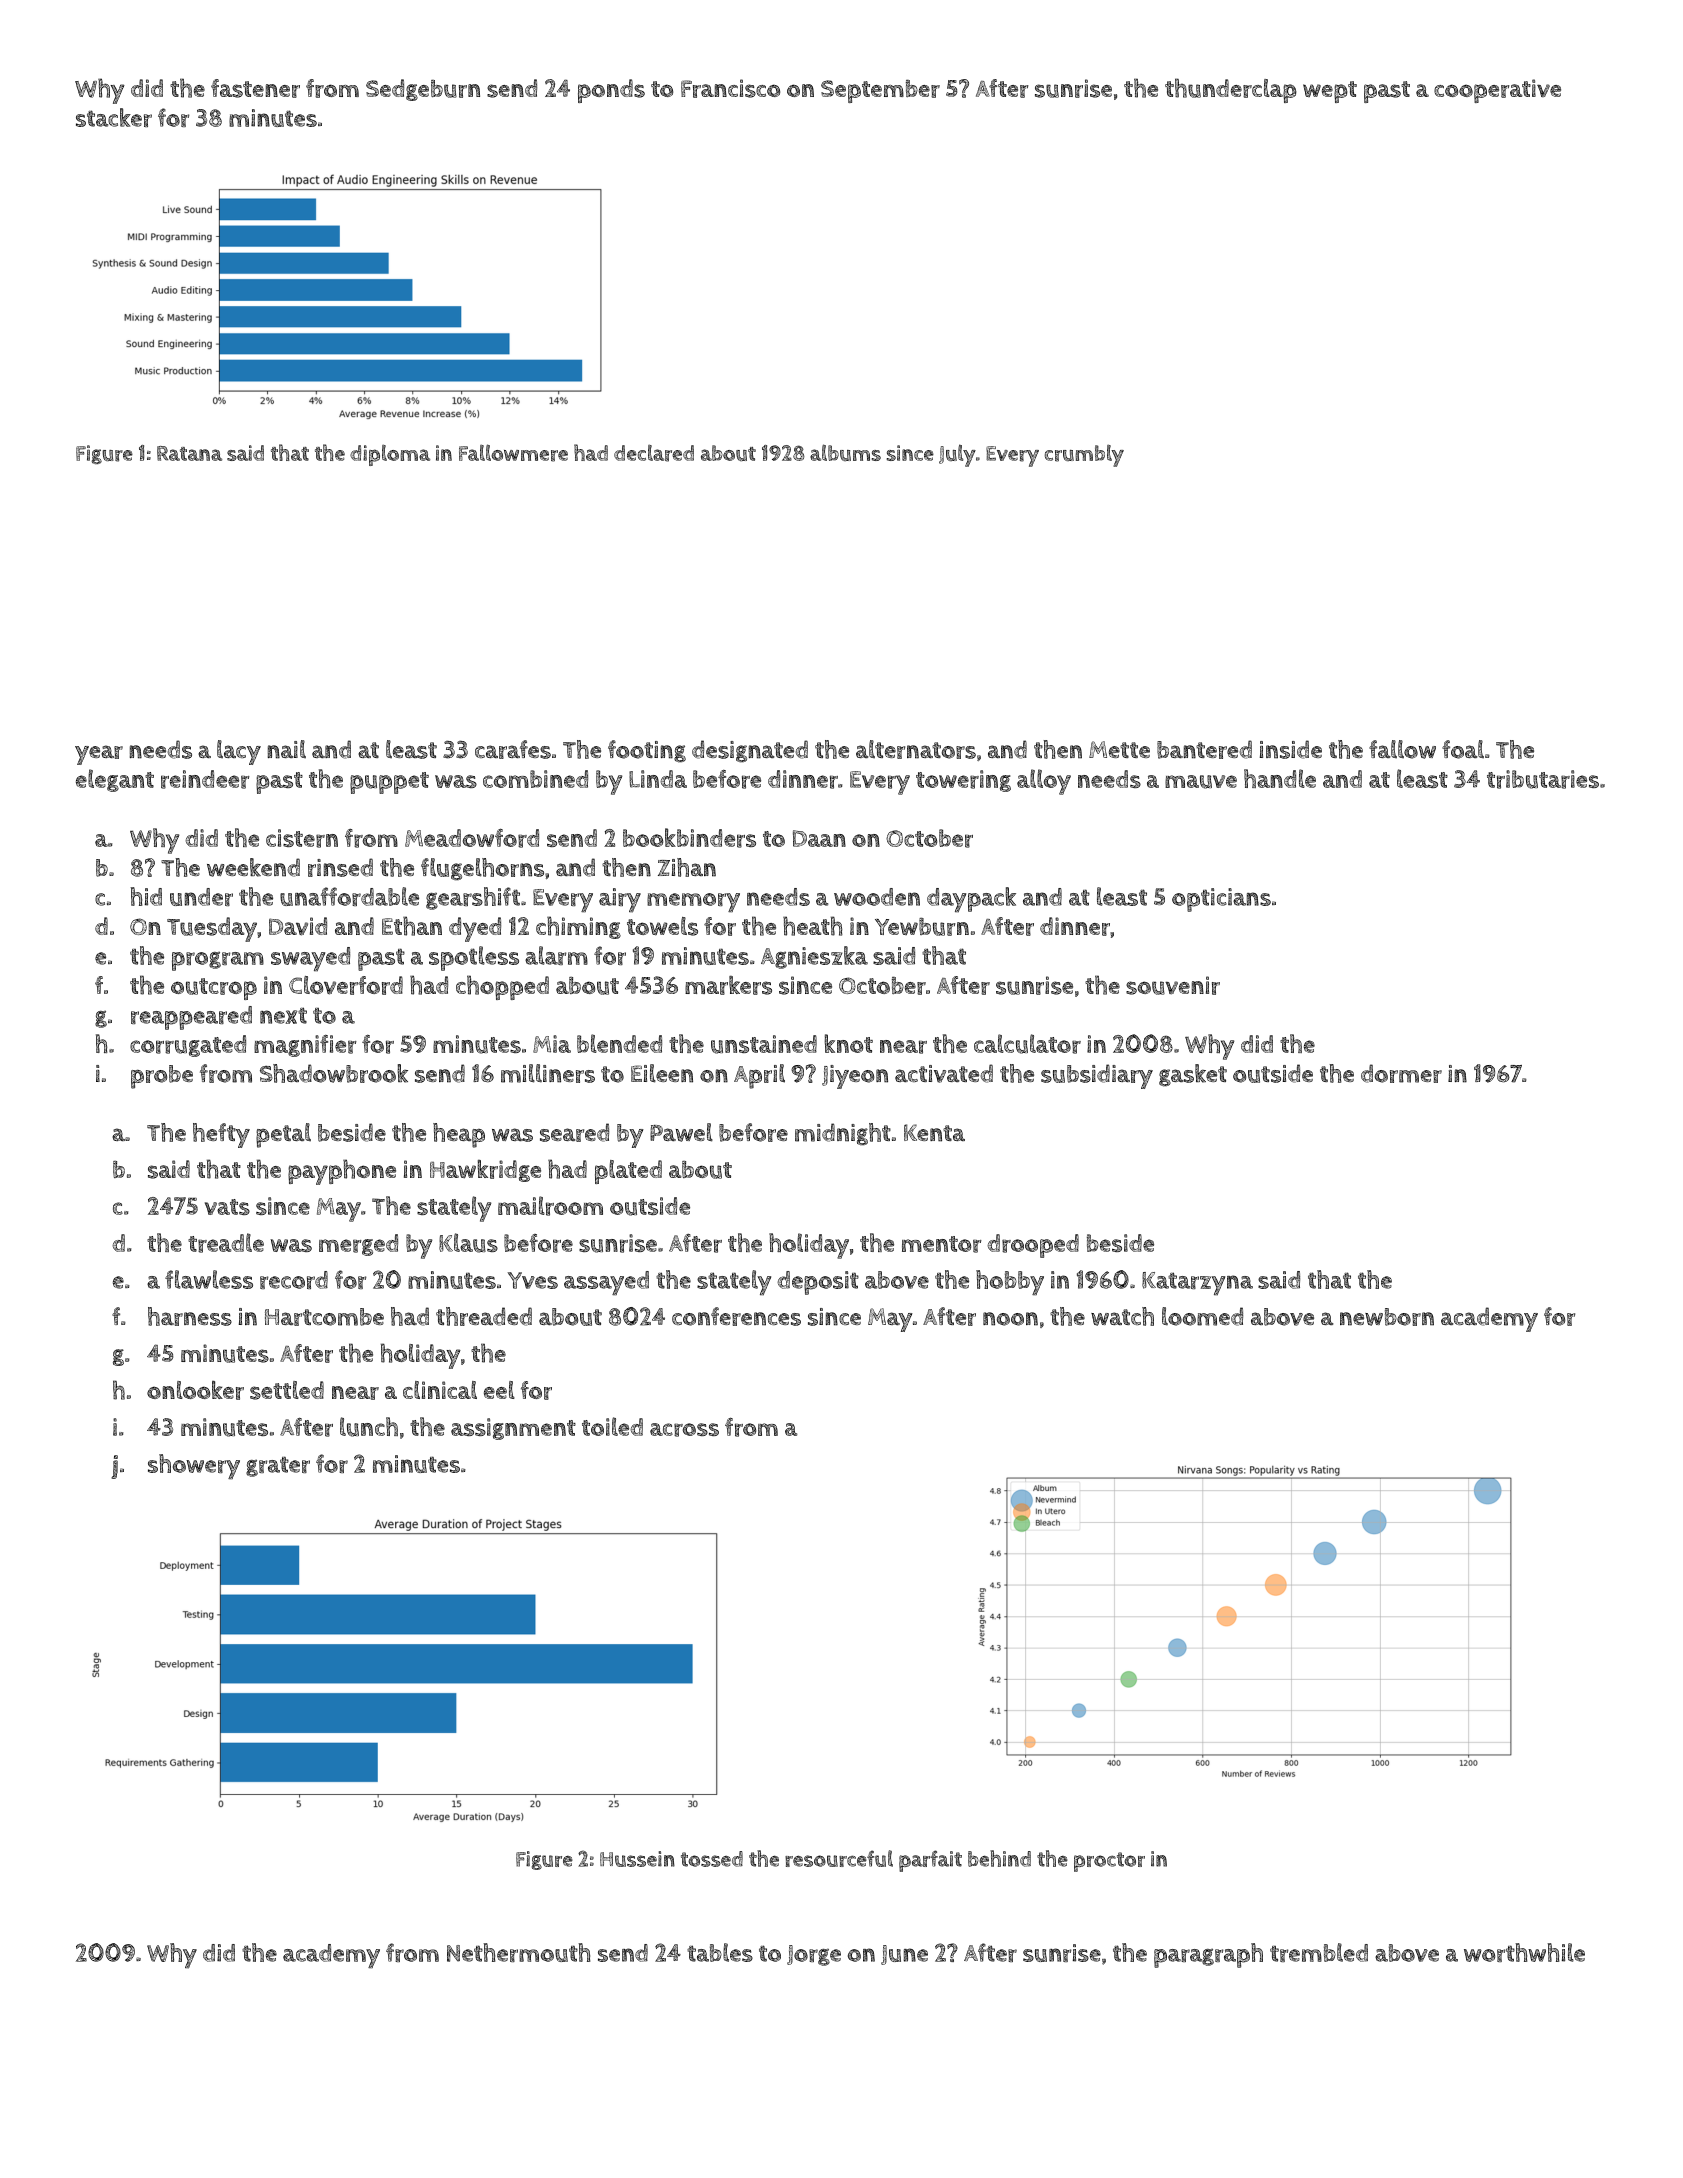  Describe the element at coordinates (342, 1172) in the page. I see `payphone` at that location.
